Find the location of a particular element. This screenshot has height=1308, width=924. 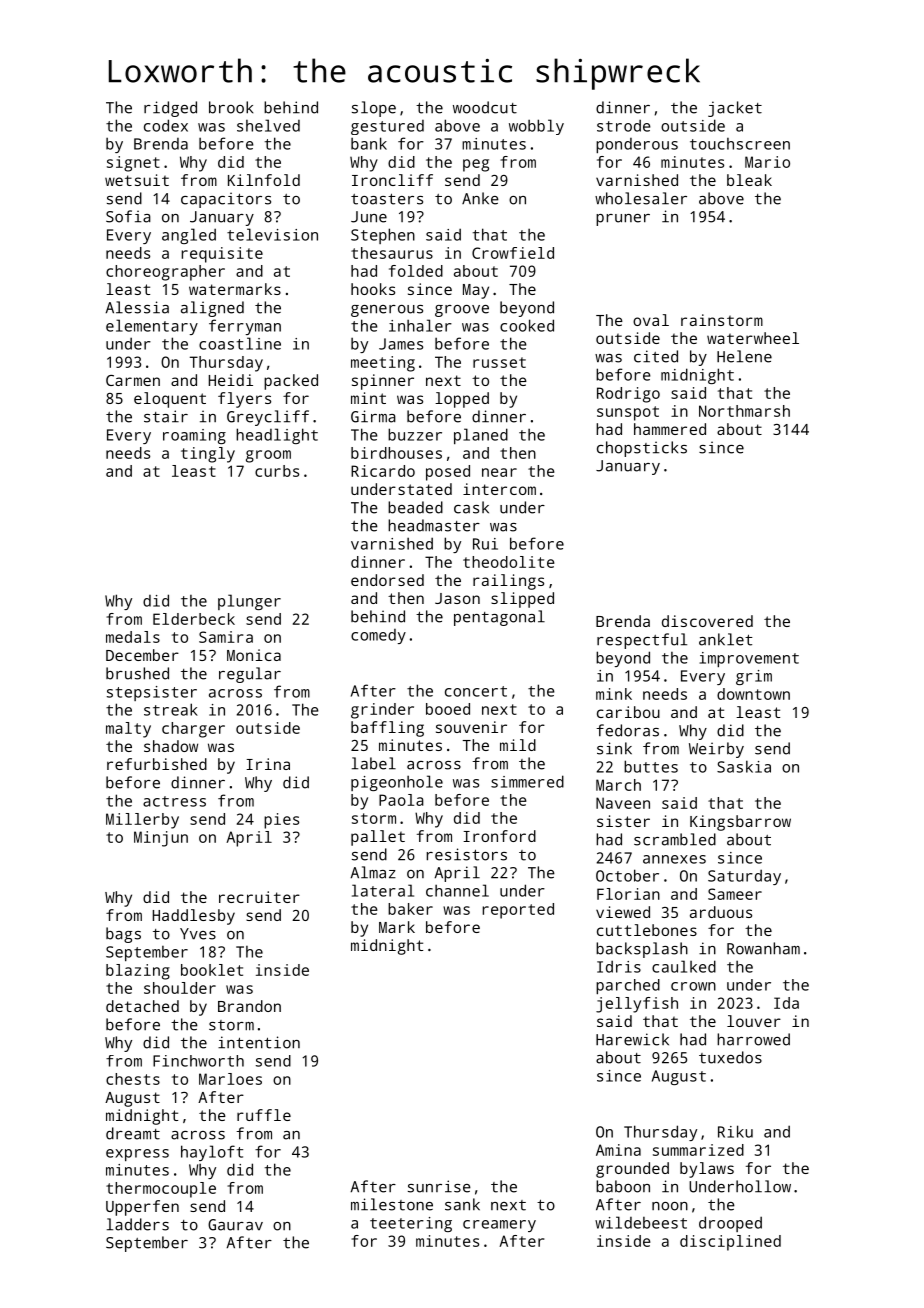

woodcut is located at coordinates (485, 107).
